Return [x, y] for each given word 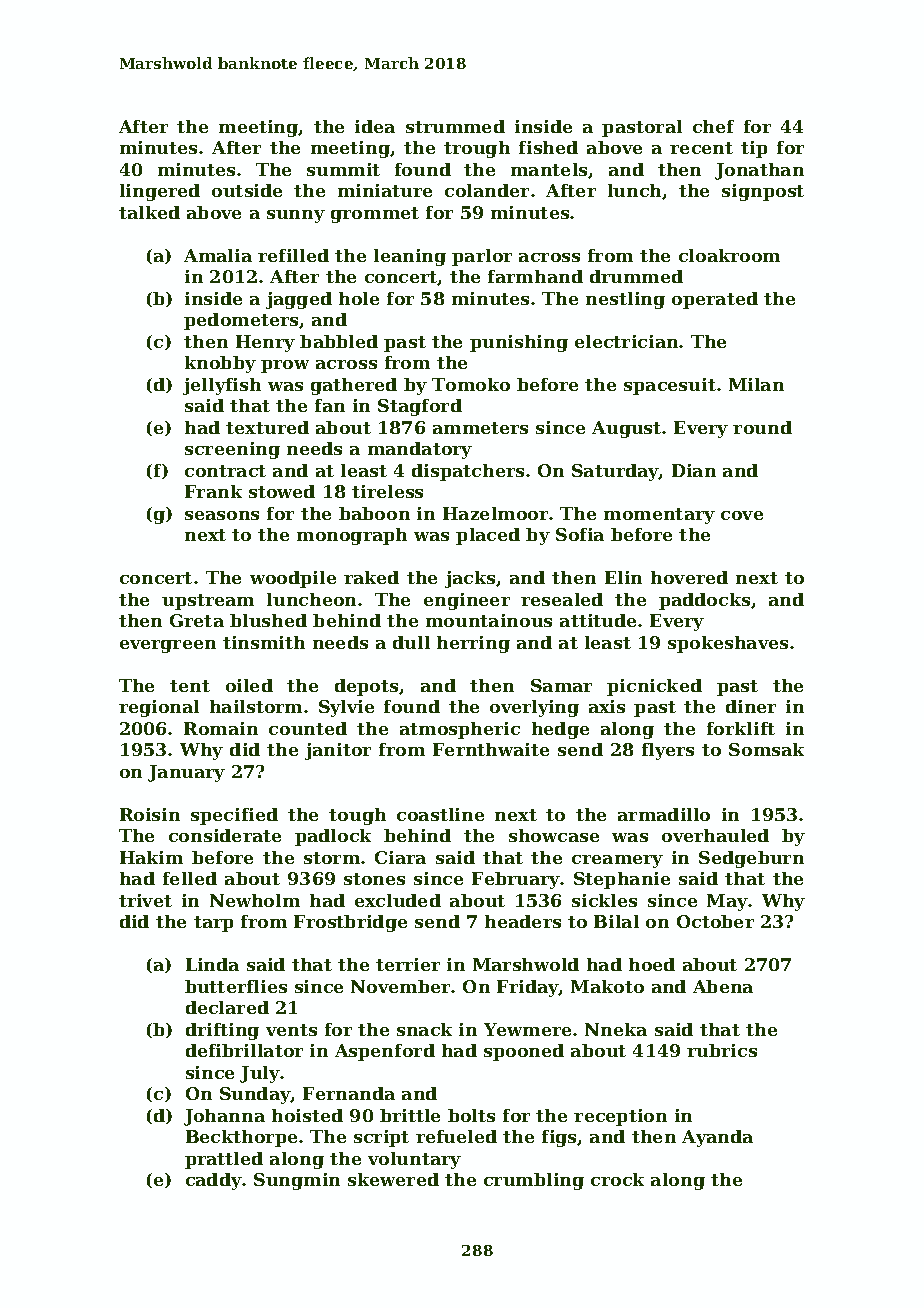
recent [701, 148]
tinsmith [264, 642]
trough [477, 149]
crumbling [534, 1181]
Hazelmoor [495, 513]
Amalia [218, 255]
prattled [224, 1160]
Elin [623, 577]
